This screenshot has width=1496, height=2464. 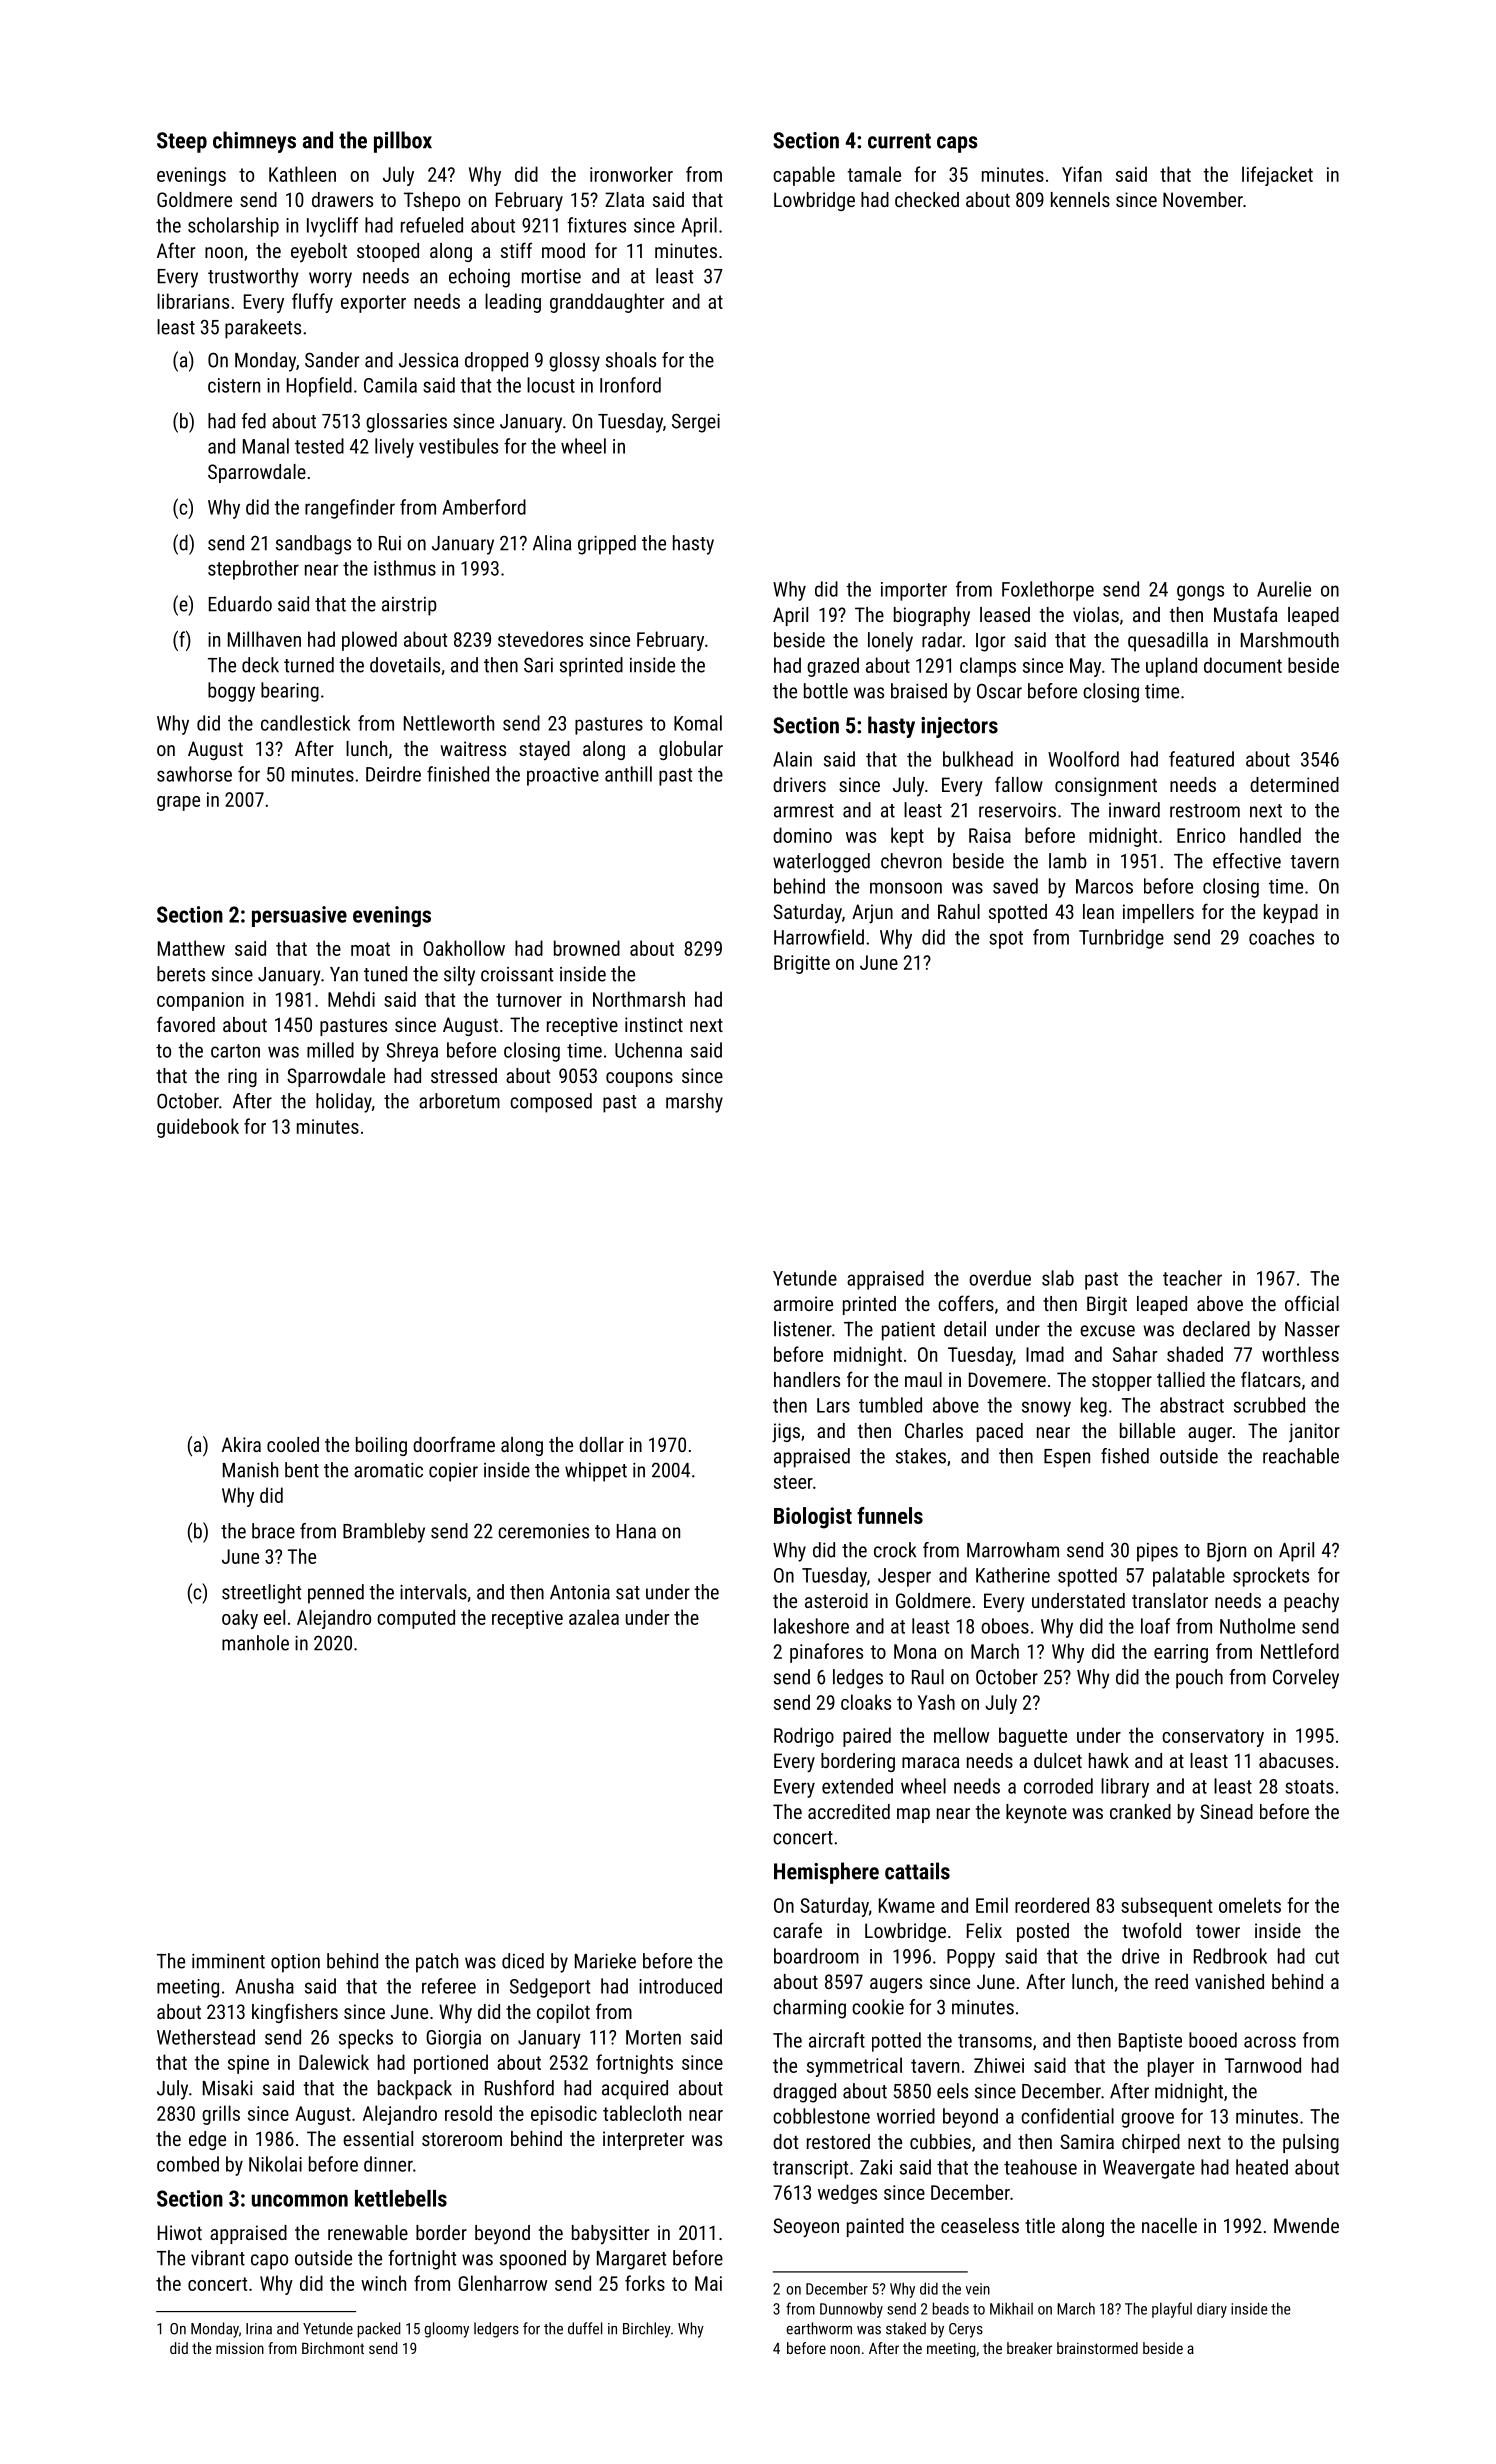 I want to click on waterlogged, so click(x=821, y=863).
